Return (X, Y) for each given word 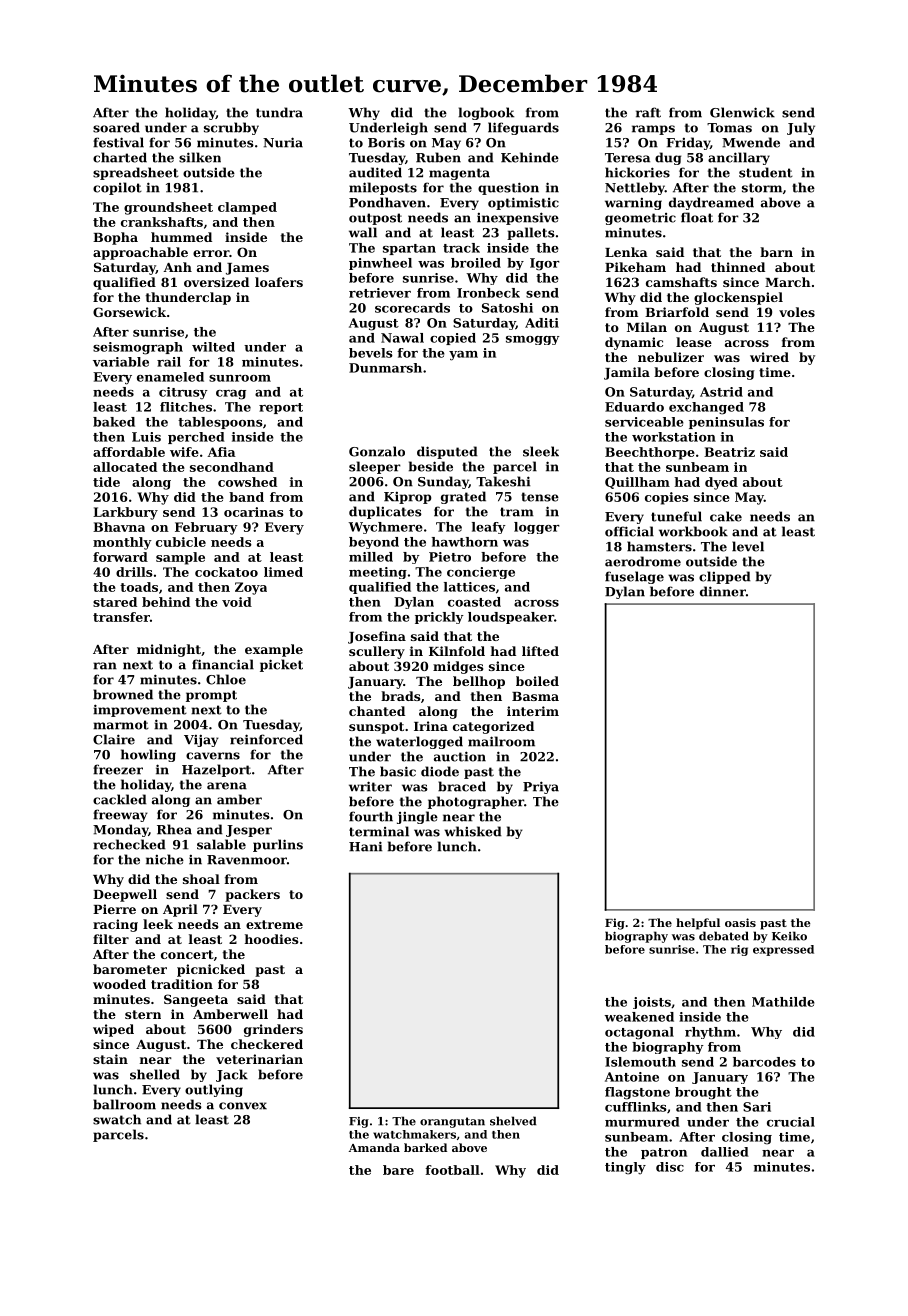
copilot (117, 188)
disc (670, 1167)
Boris (386, 142)
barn (776, 252)
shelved (513, 1121)
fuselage (634, 577)
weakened (639, 1017)
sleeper (375, 467)
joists (652, 1003)
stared (115, 602)
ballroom (124, 1104)
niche (165, 859)
